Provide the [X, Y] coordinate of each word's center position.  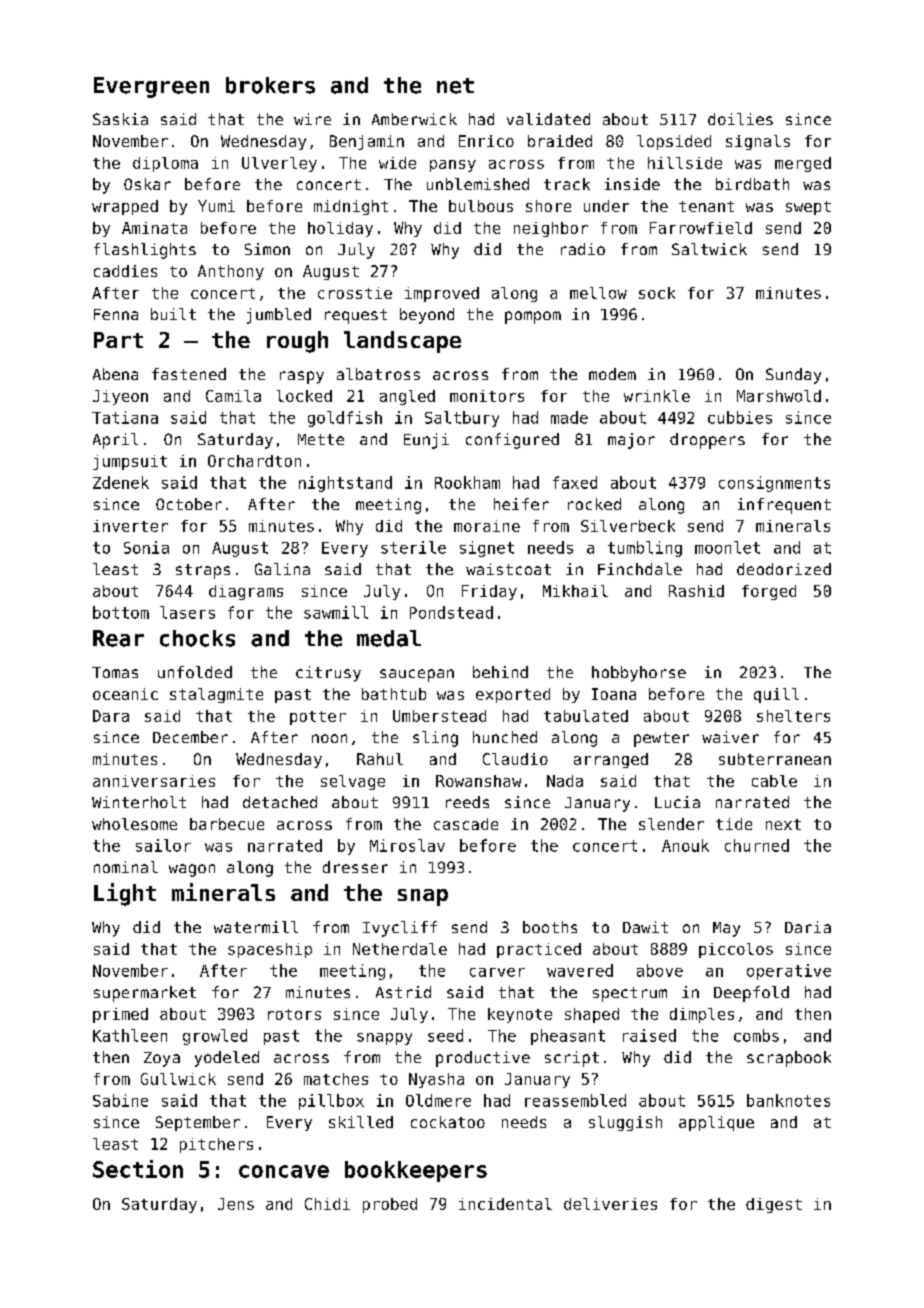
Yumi [216, 206]
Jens [236, 1204]
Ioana [614, 694]
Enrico [486, 141]
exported [513, 695]
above [660, 970]
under [606, 206]
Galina [282, 569]
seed [445, 1035]
